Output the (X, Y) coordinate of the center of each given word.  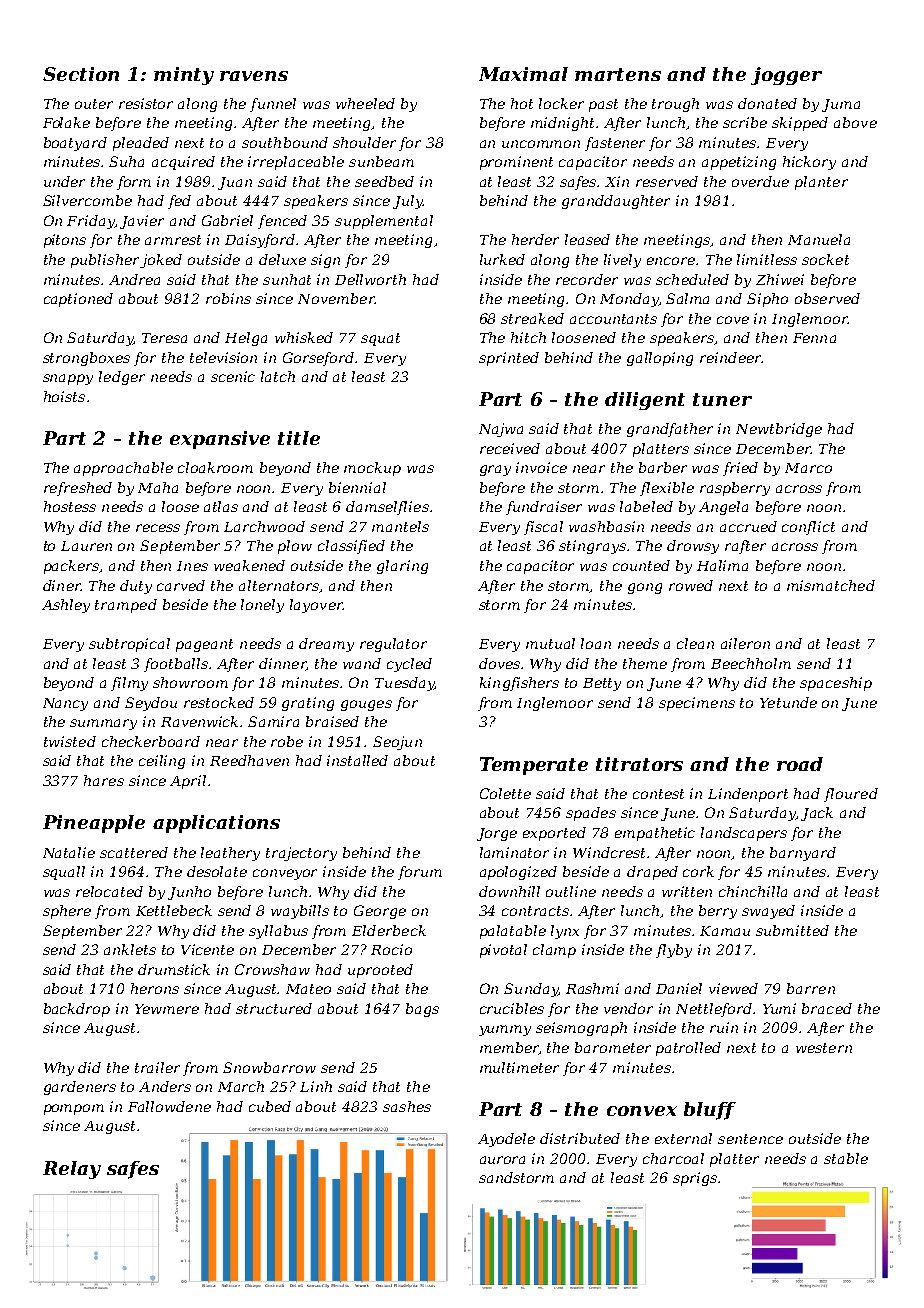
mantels (400, 526)
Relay (72, 1170)
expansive (220, 440)
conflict (808, 528)
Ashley (66, 606)
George (380, 912)
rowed (691, 585)
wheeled (365, 103)
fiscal (543, 528)
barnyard (803, 854)
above (855, 122)
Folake (66, 122)
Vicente (207, 949)
